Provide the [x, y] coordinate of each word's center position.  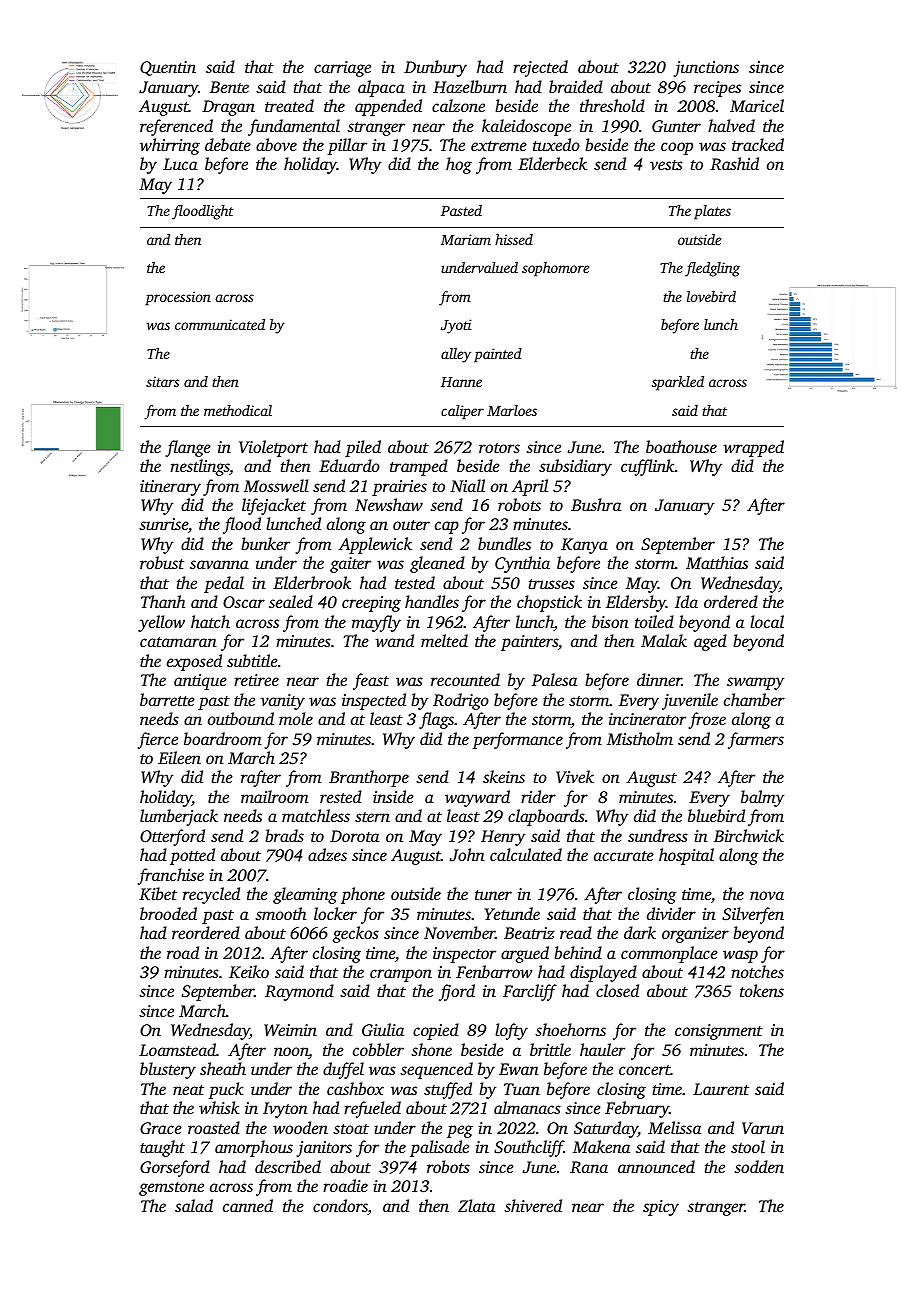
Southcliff [529, 1148]
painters [529, 643]
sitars [162, 381]
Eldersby [636, 603]
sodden [759, 1166]
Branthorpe [369, 778]
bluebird [716, 815]
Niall [467, 485]
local [767, 621]
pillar [347, 146]
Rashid [734, 163]
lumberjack [179, 817]
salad [194, 1205]
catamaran [178, 642]
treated [289, 105]
